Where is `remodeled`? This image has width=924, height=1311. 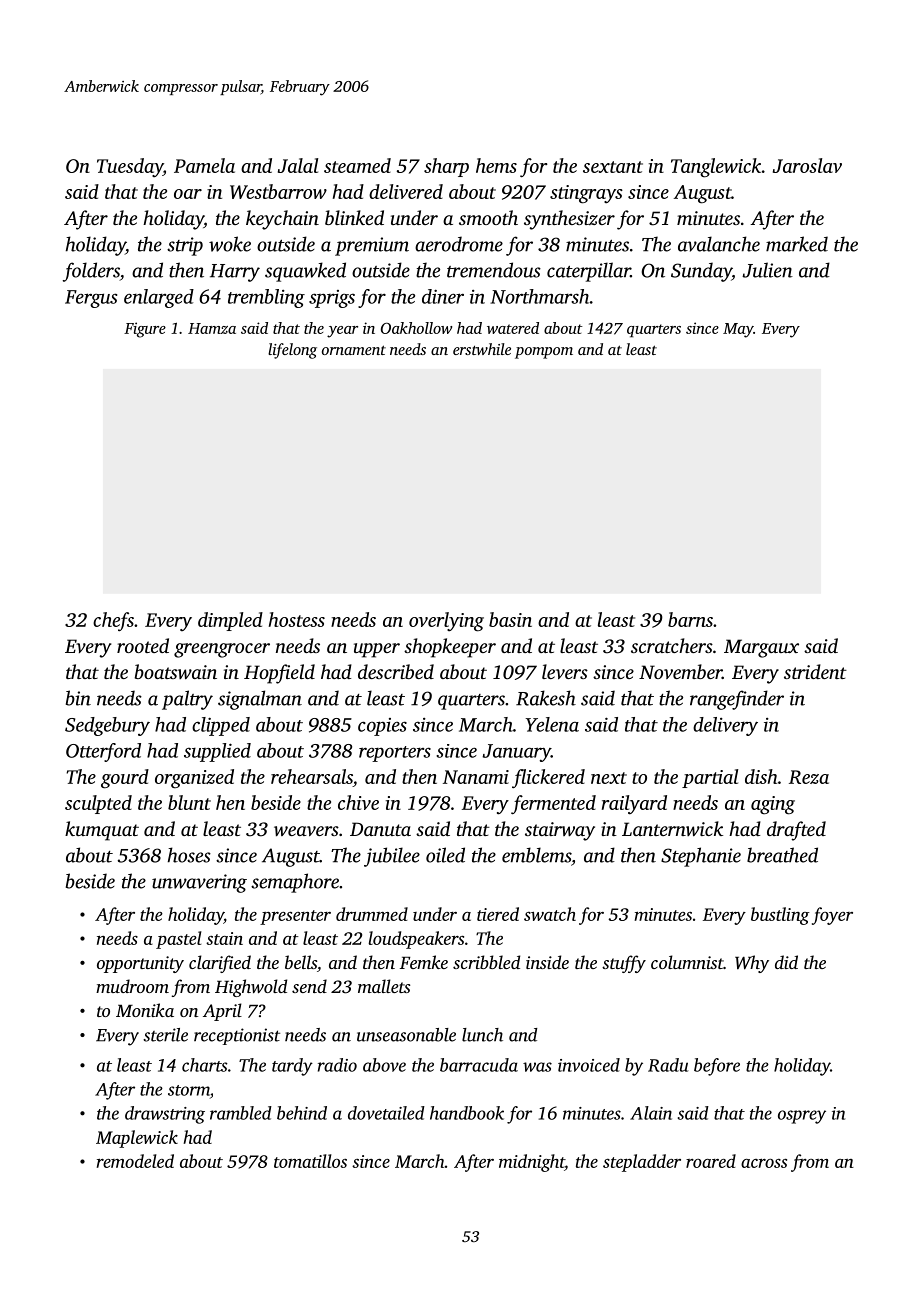
remodeled is located at coordinates (135, 1161).
